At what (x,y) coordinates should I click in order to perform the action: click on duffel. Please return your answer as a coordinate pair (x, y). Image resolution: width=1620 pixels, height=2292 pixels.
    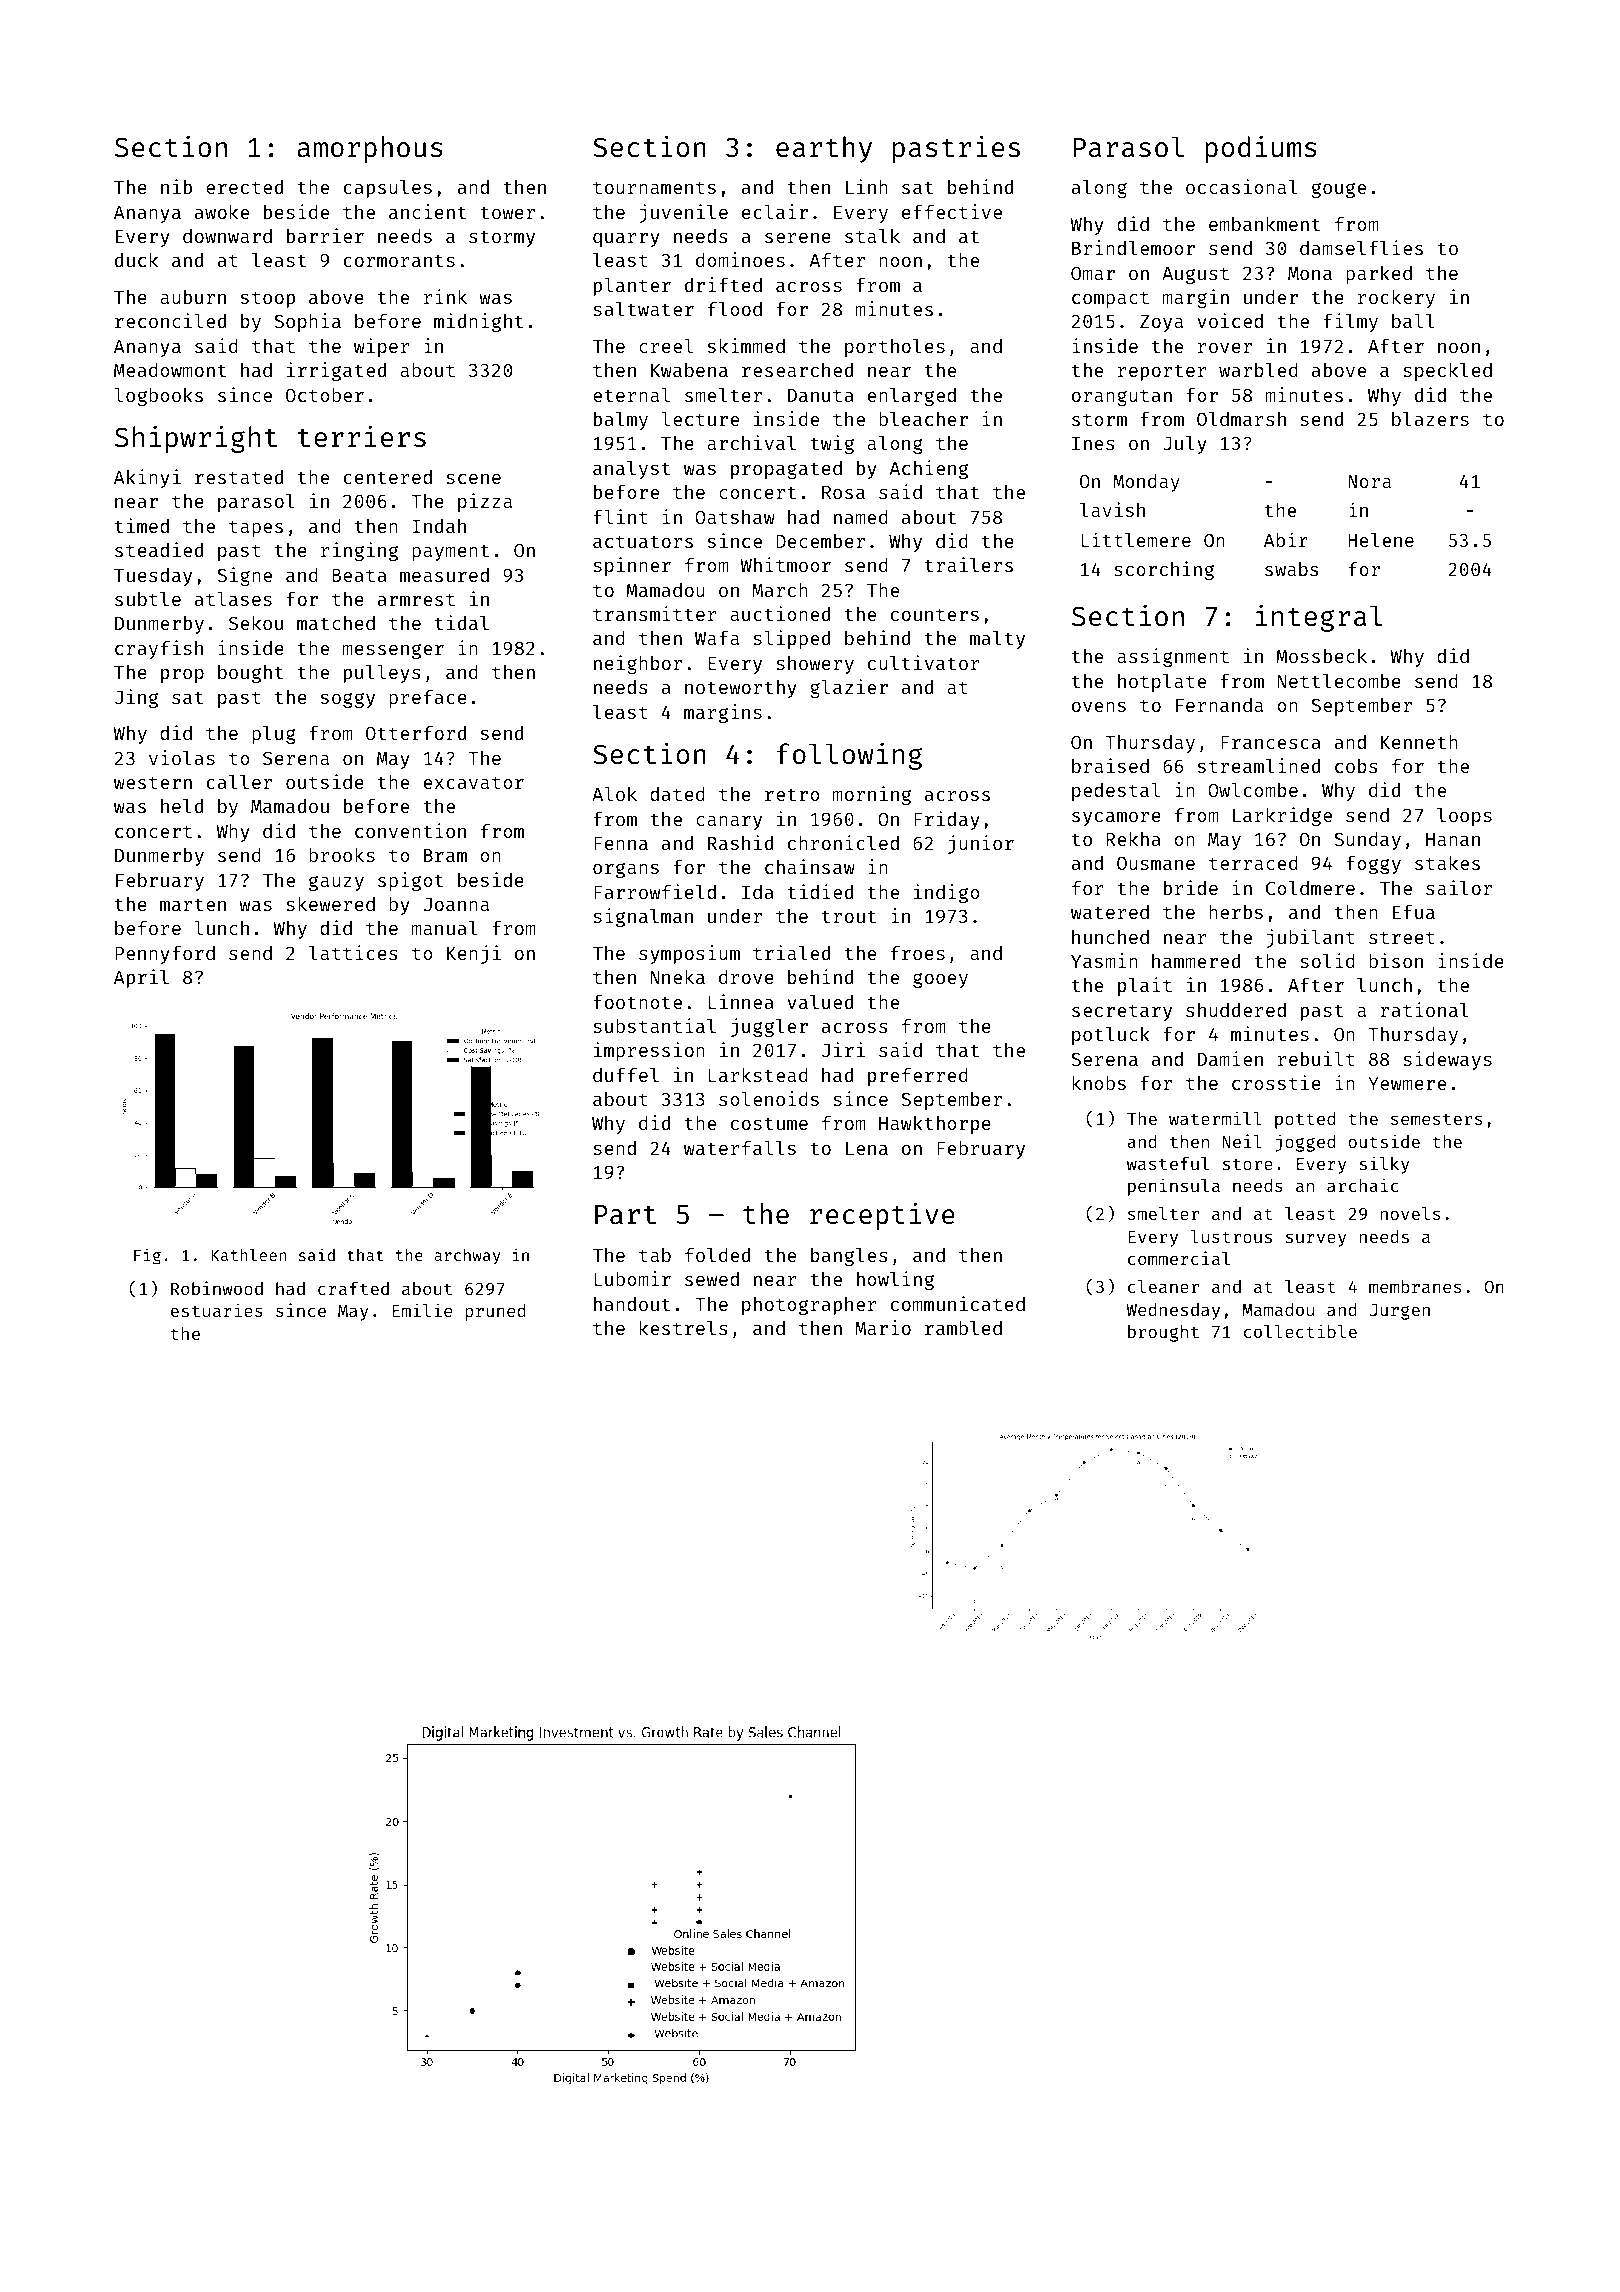
    Looking at the image, I should click on (626, 1075).
